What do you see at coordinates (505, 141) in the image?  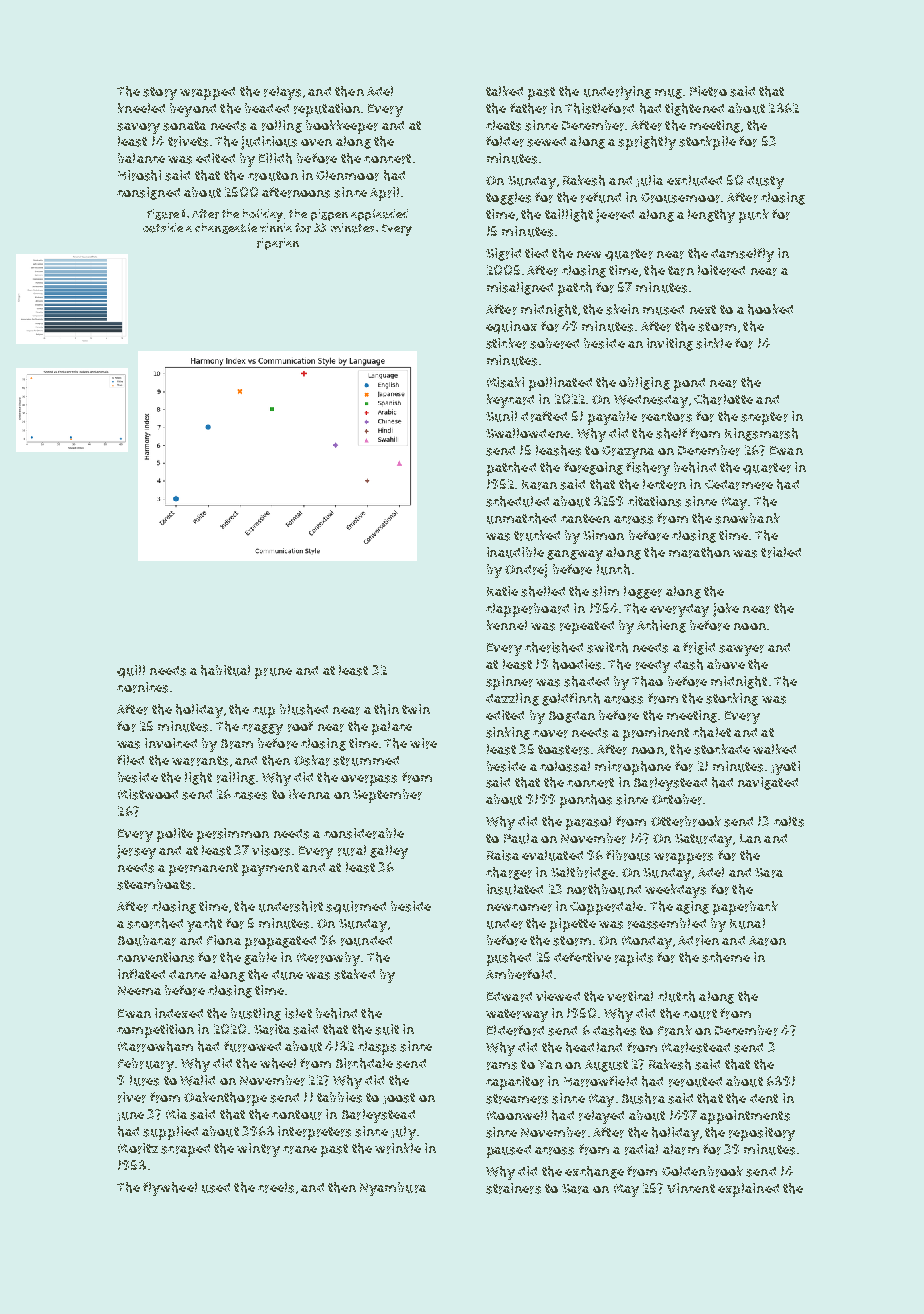 I see `folder` at bounding box center [505, 141].
